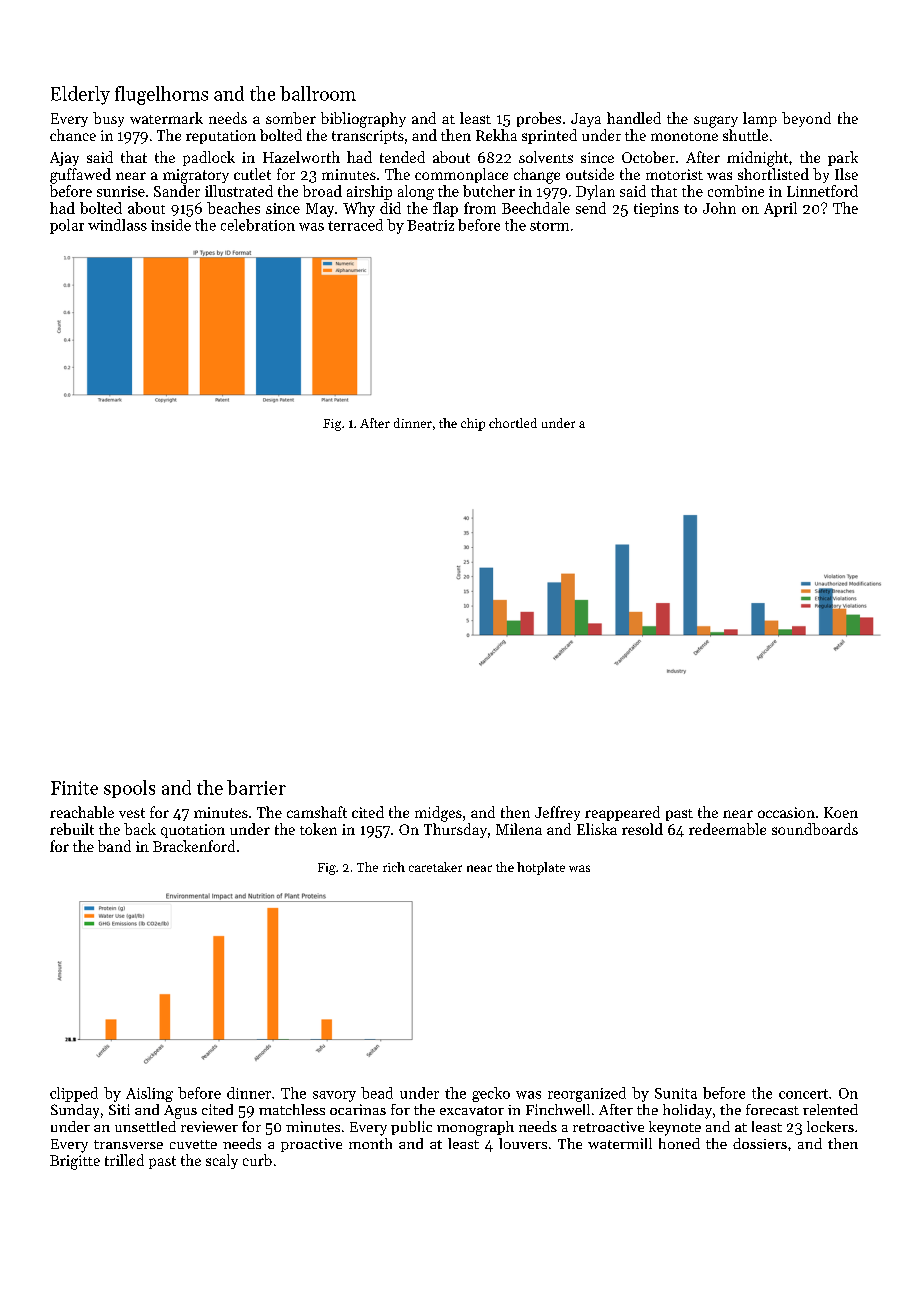 Image resolution: width=908 pixels, height=1316 pixels. I want to click on redeemable, so click(727, 829).
